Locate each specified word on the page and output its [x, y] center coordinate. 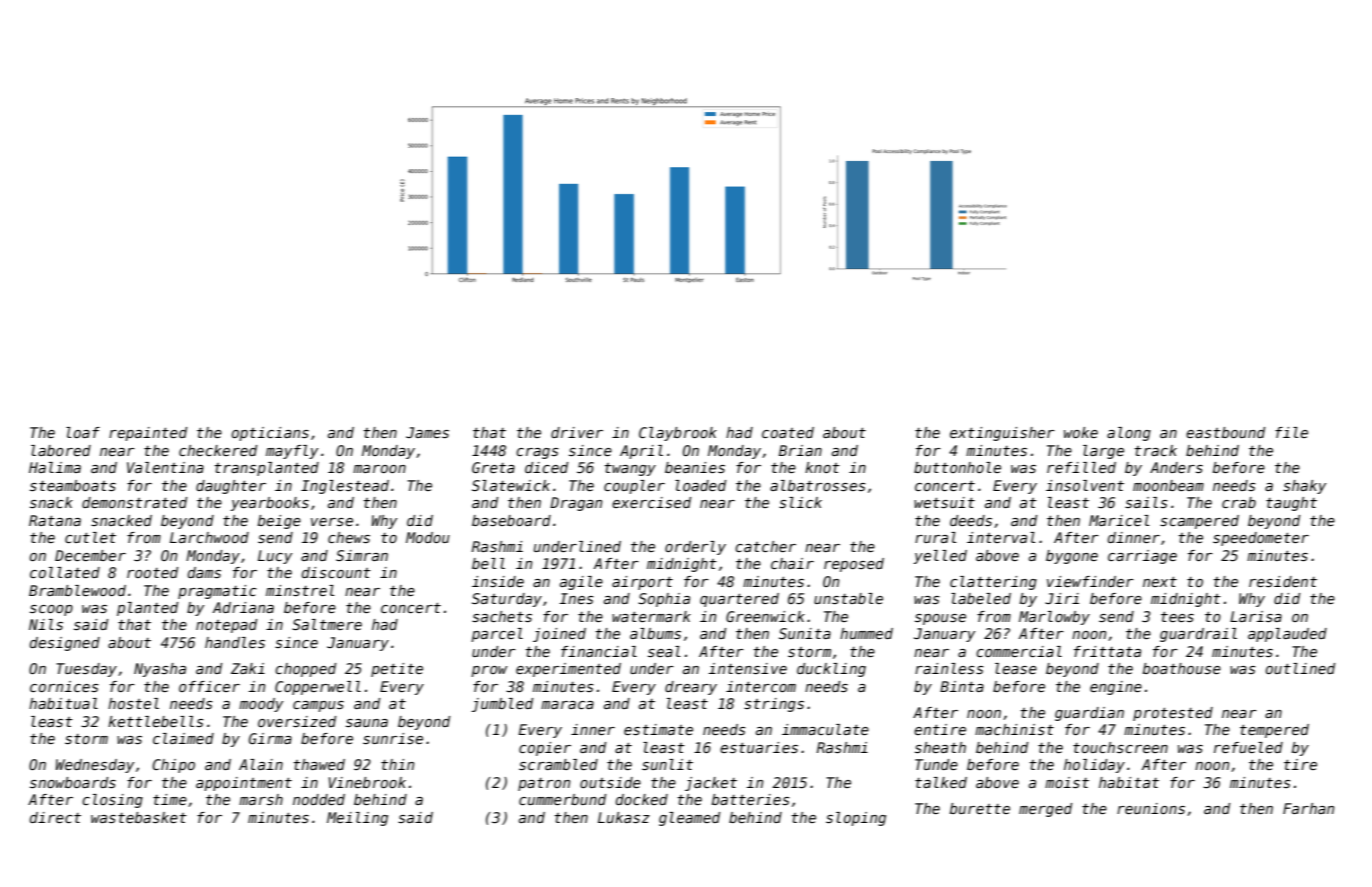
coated [788, 432]
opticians [270, 434]
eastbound [1225, 432]
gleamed [689, 819]
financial [599, 651]
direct [55, 817]
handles [235, 642]
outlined [1300, 668]
